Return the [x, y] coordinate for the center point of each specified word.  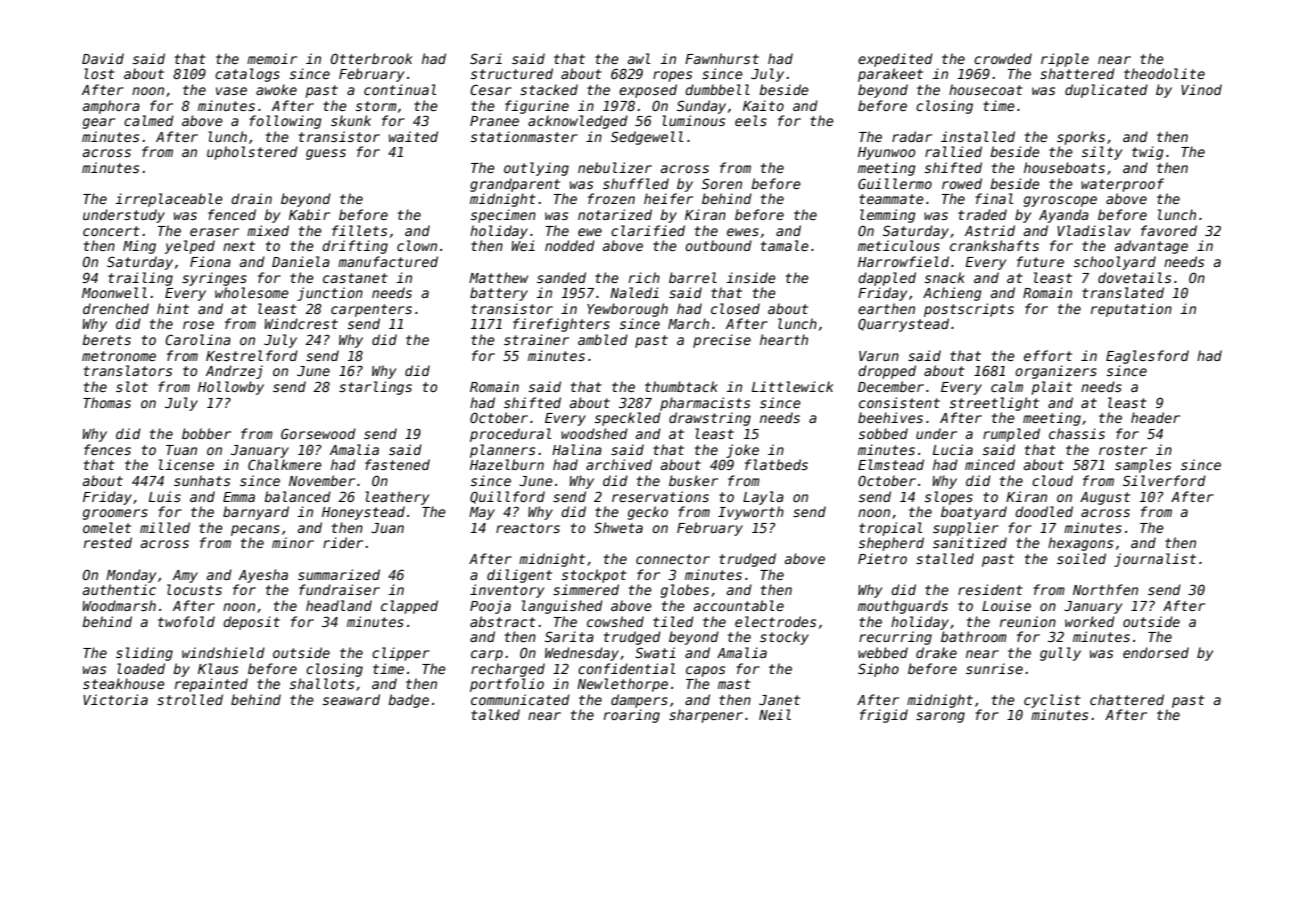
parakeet [890, 75]
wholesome [252, 292]
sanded [561, 277]
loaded [141, 668]
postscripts [969, 310]
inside [751, 277]
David [103, 58]
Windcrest [301, 323]
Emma [239, 497]
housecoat [986, 89]
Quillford [507, 497]
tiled [673, 621]
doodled [1044, 511]
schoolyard [1115, 263]
